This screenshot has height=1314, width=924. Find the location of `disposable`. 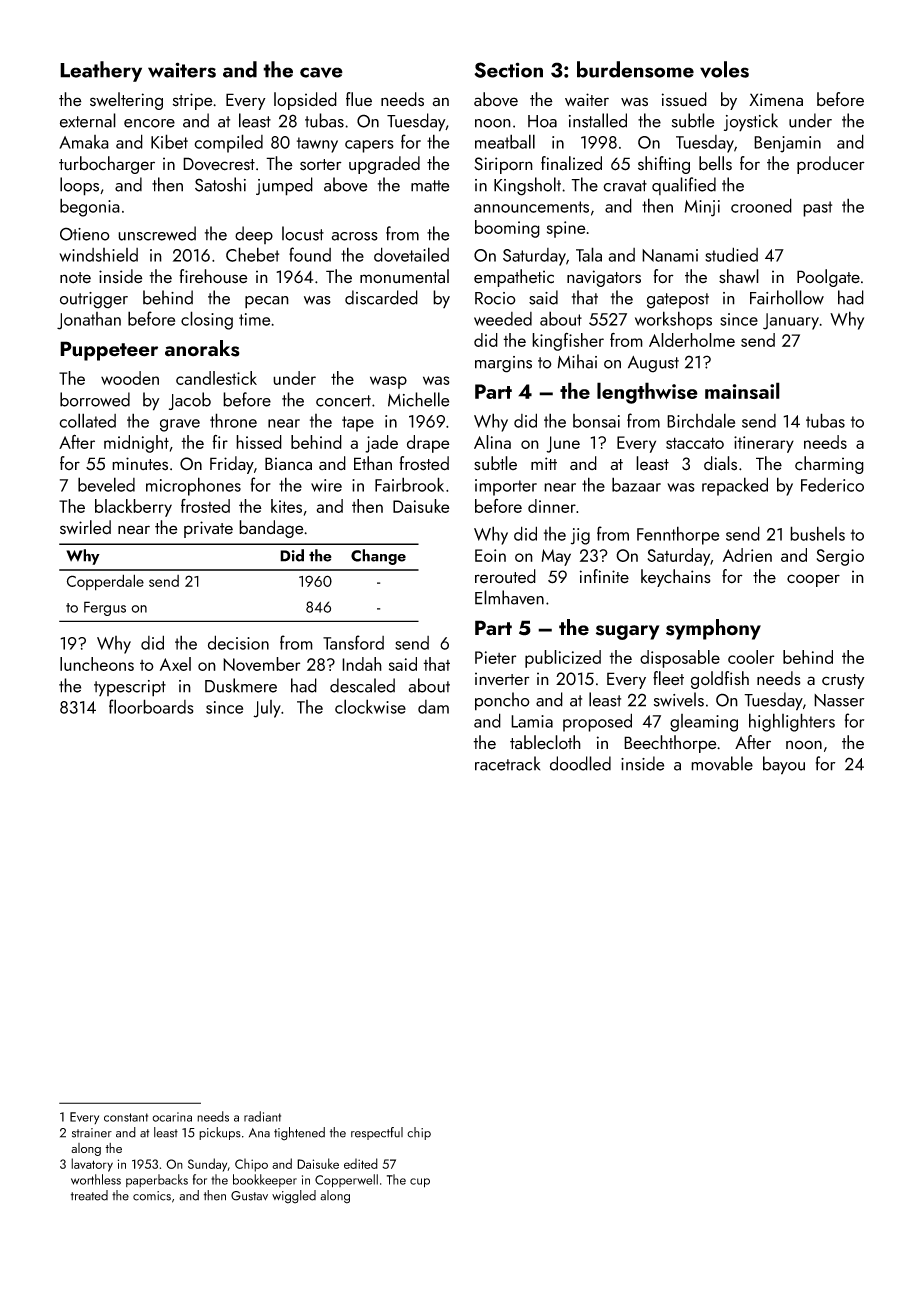

disposable is located at coordinates (680, 659).
